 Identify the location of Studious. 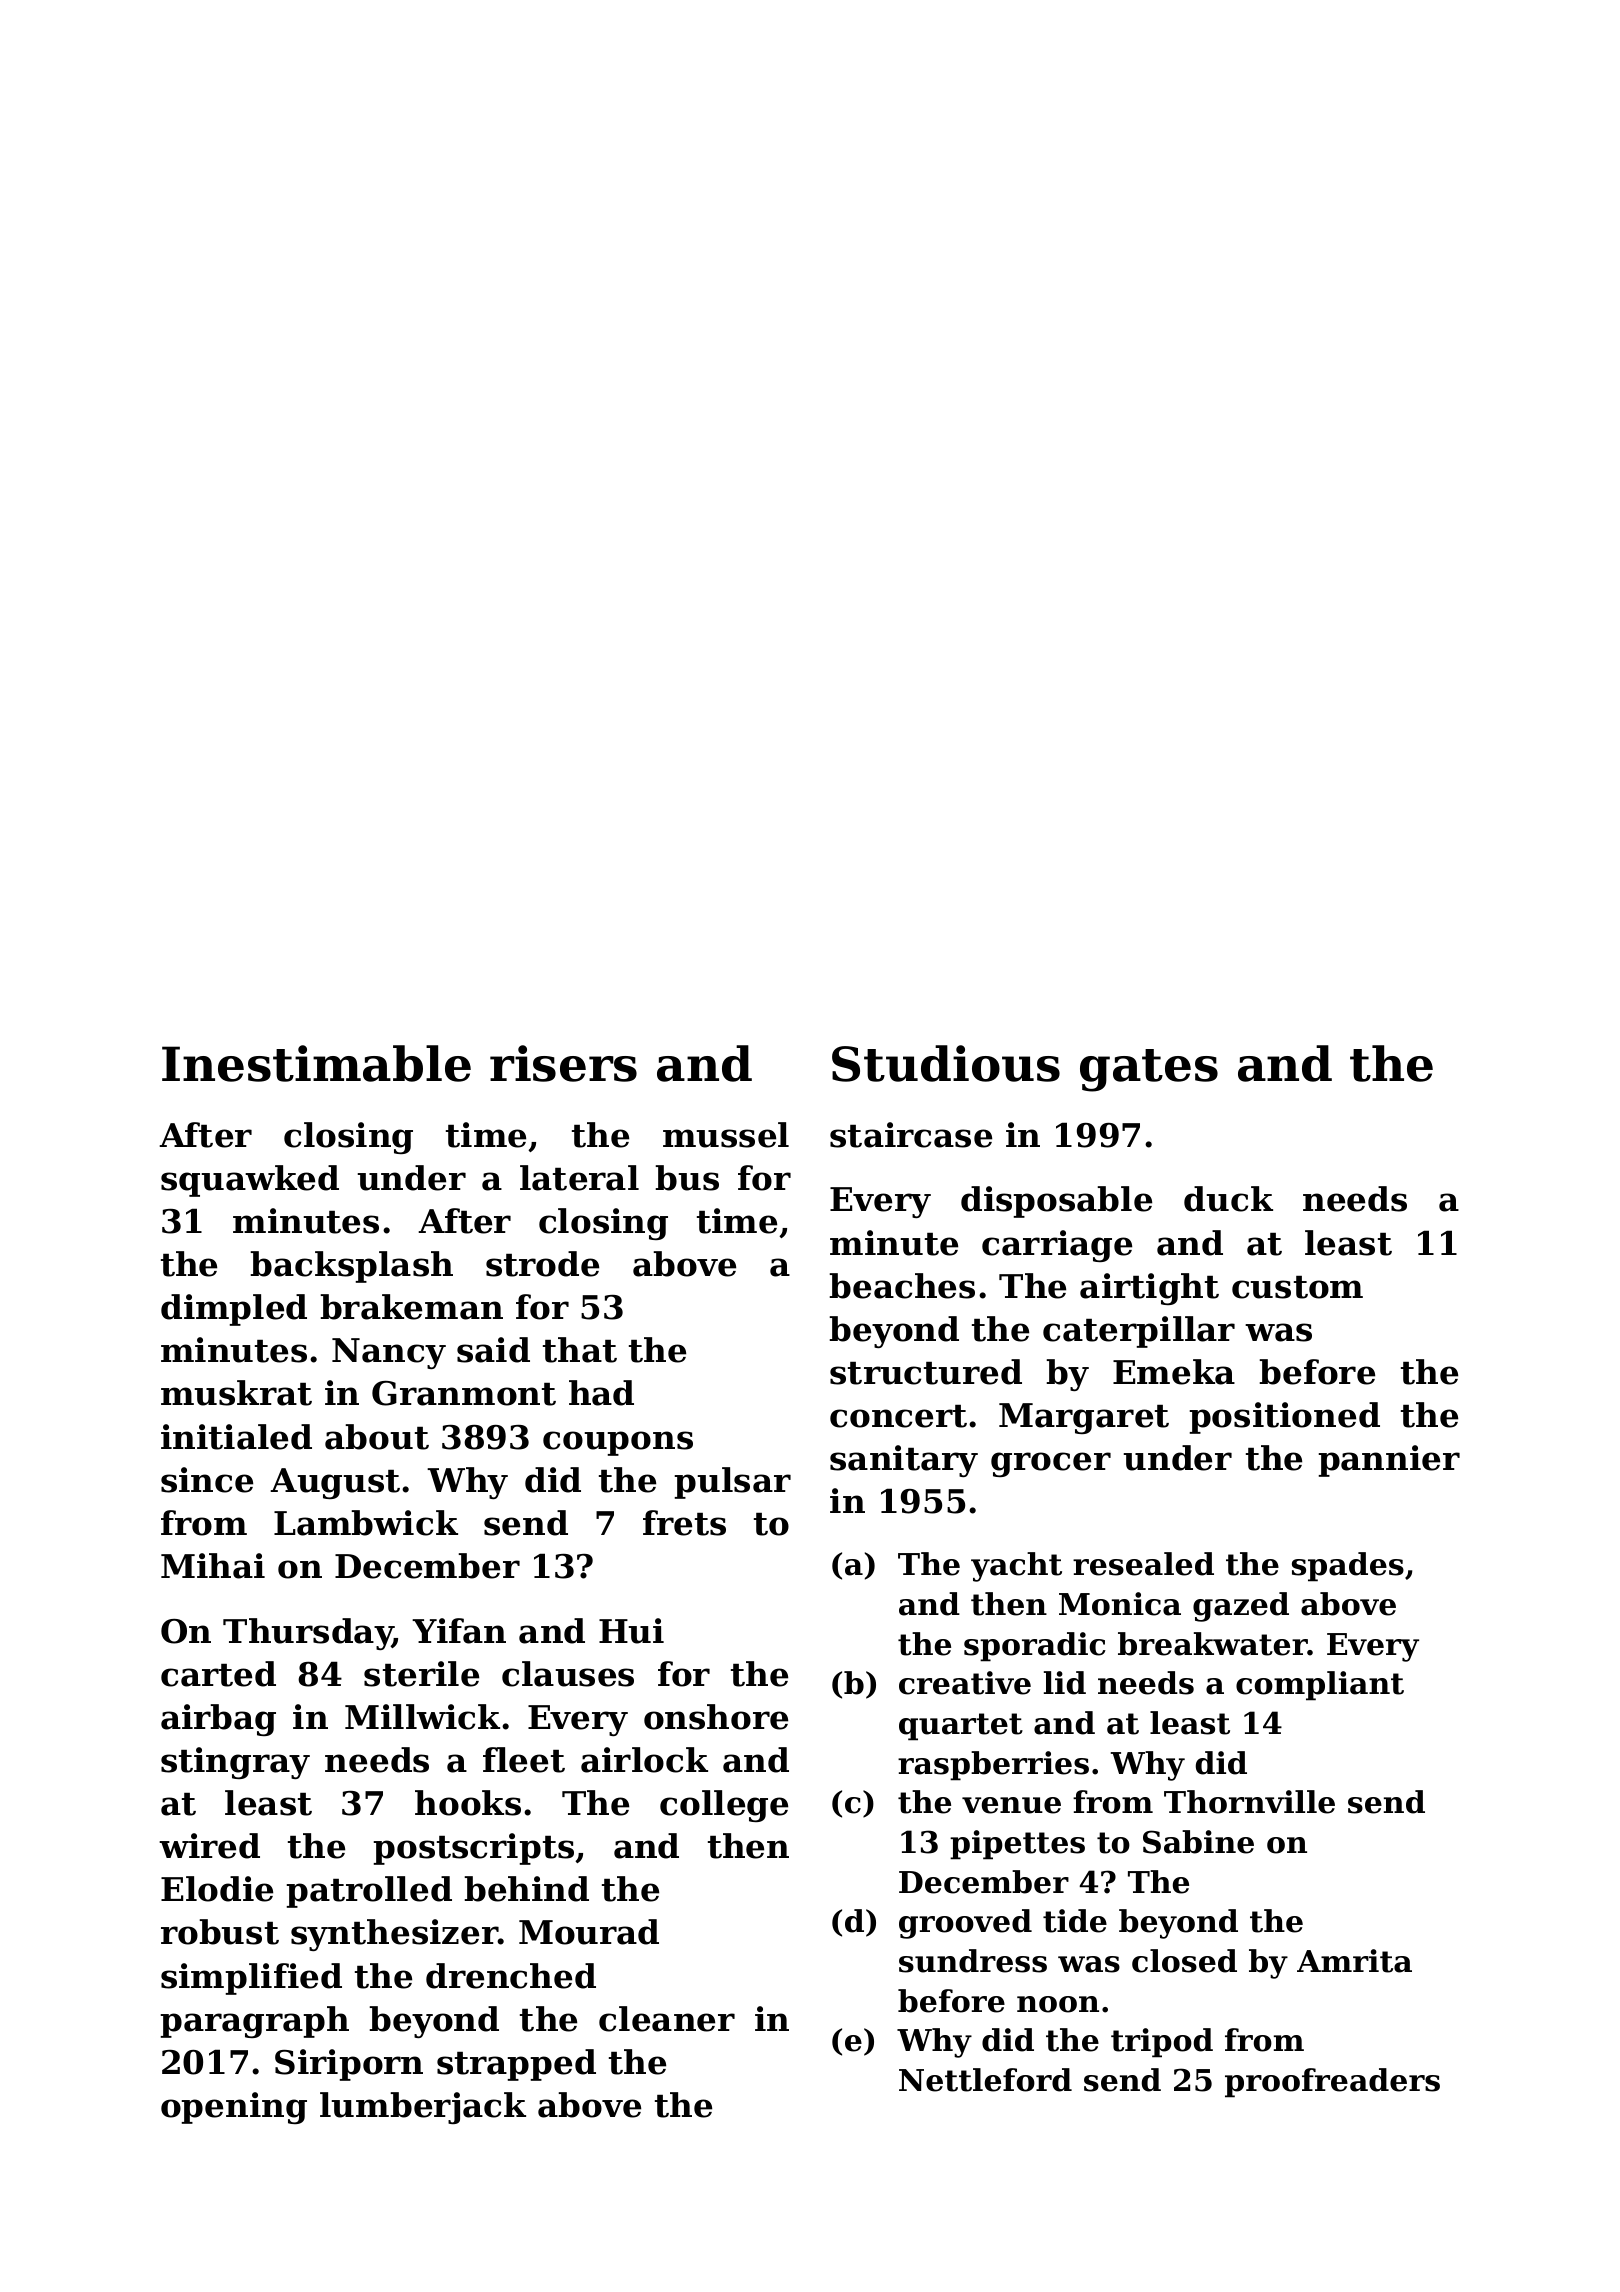
(946, 1063).
